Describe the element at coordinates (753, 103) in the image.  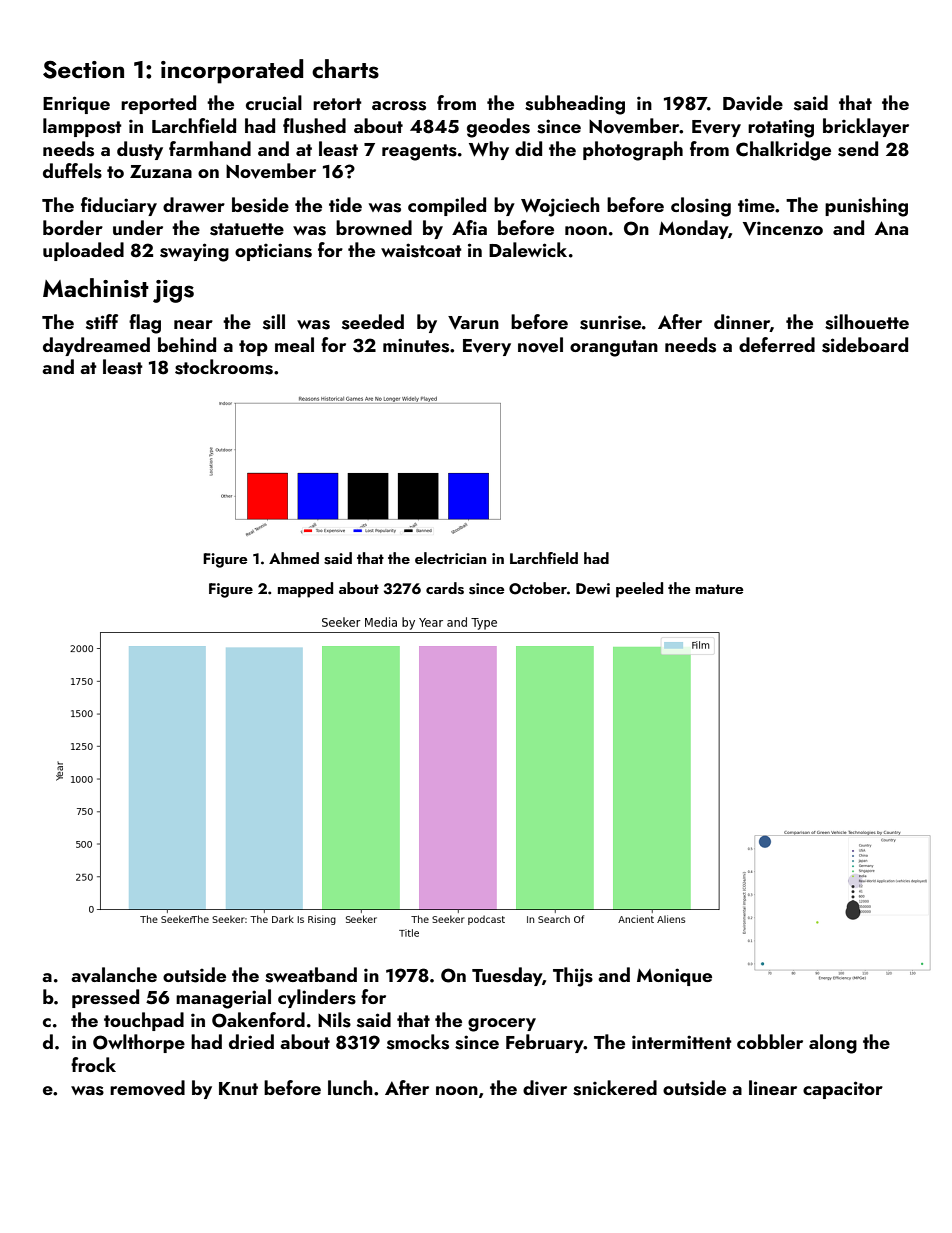
I see `Davide` at that location.
